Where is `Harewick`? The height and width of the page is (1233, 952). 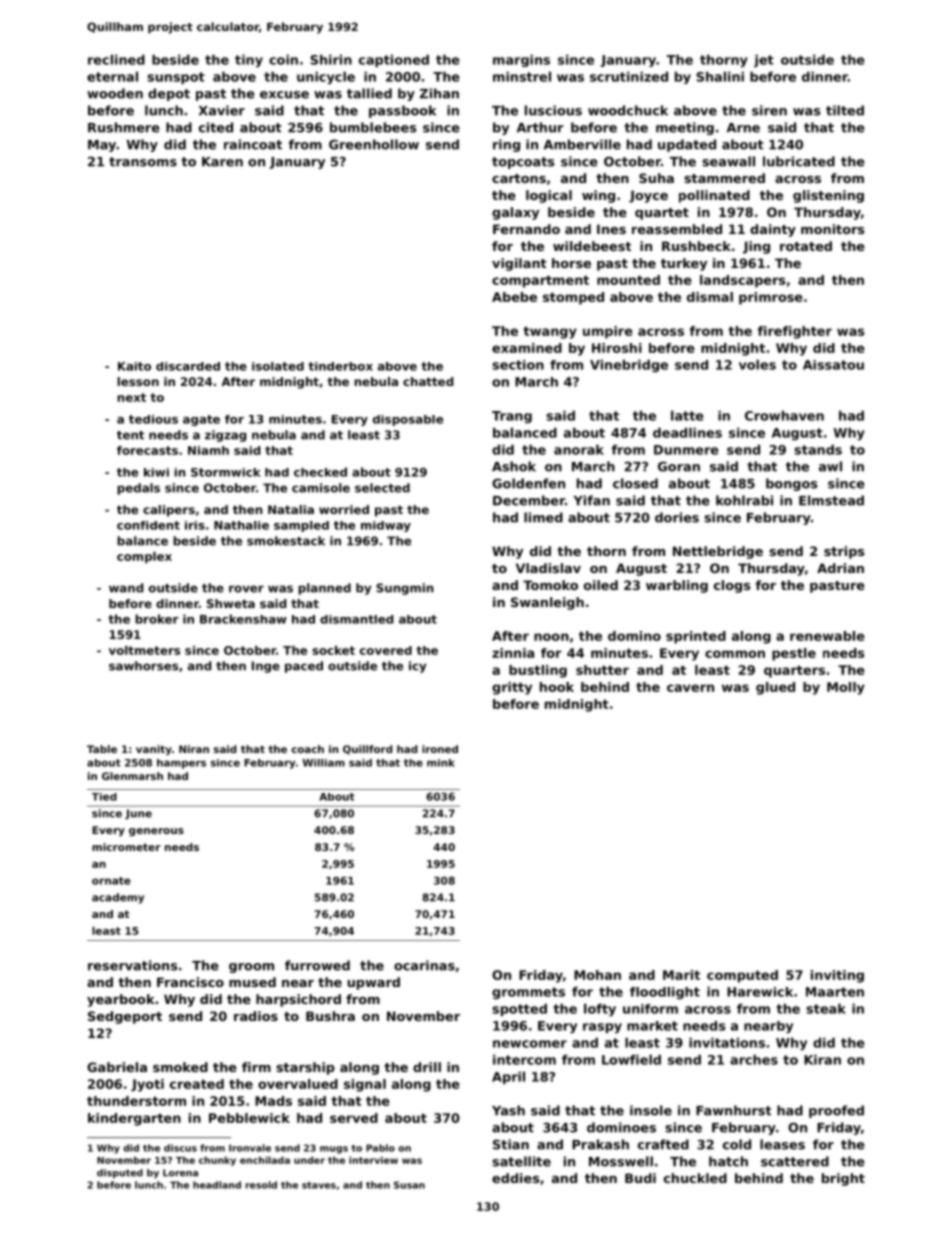
Harewick is located at coordinates (760, 992).
